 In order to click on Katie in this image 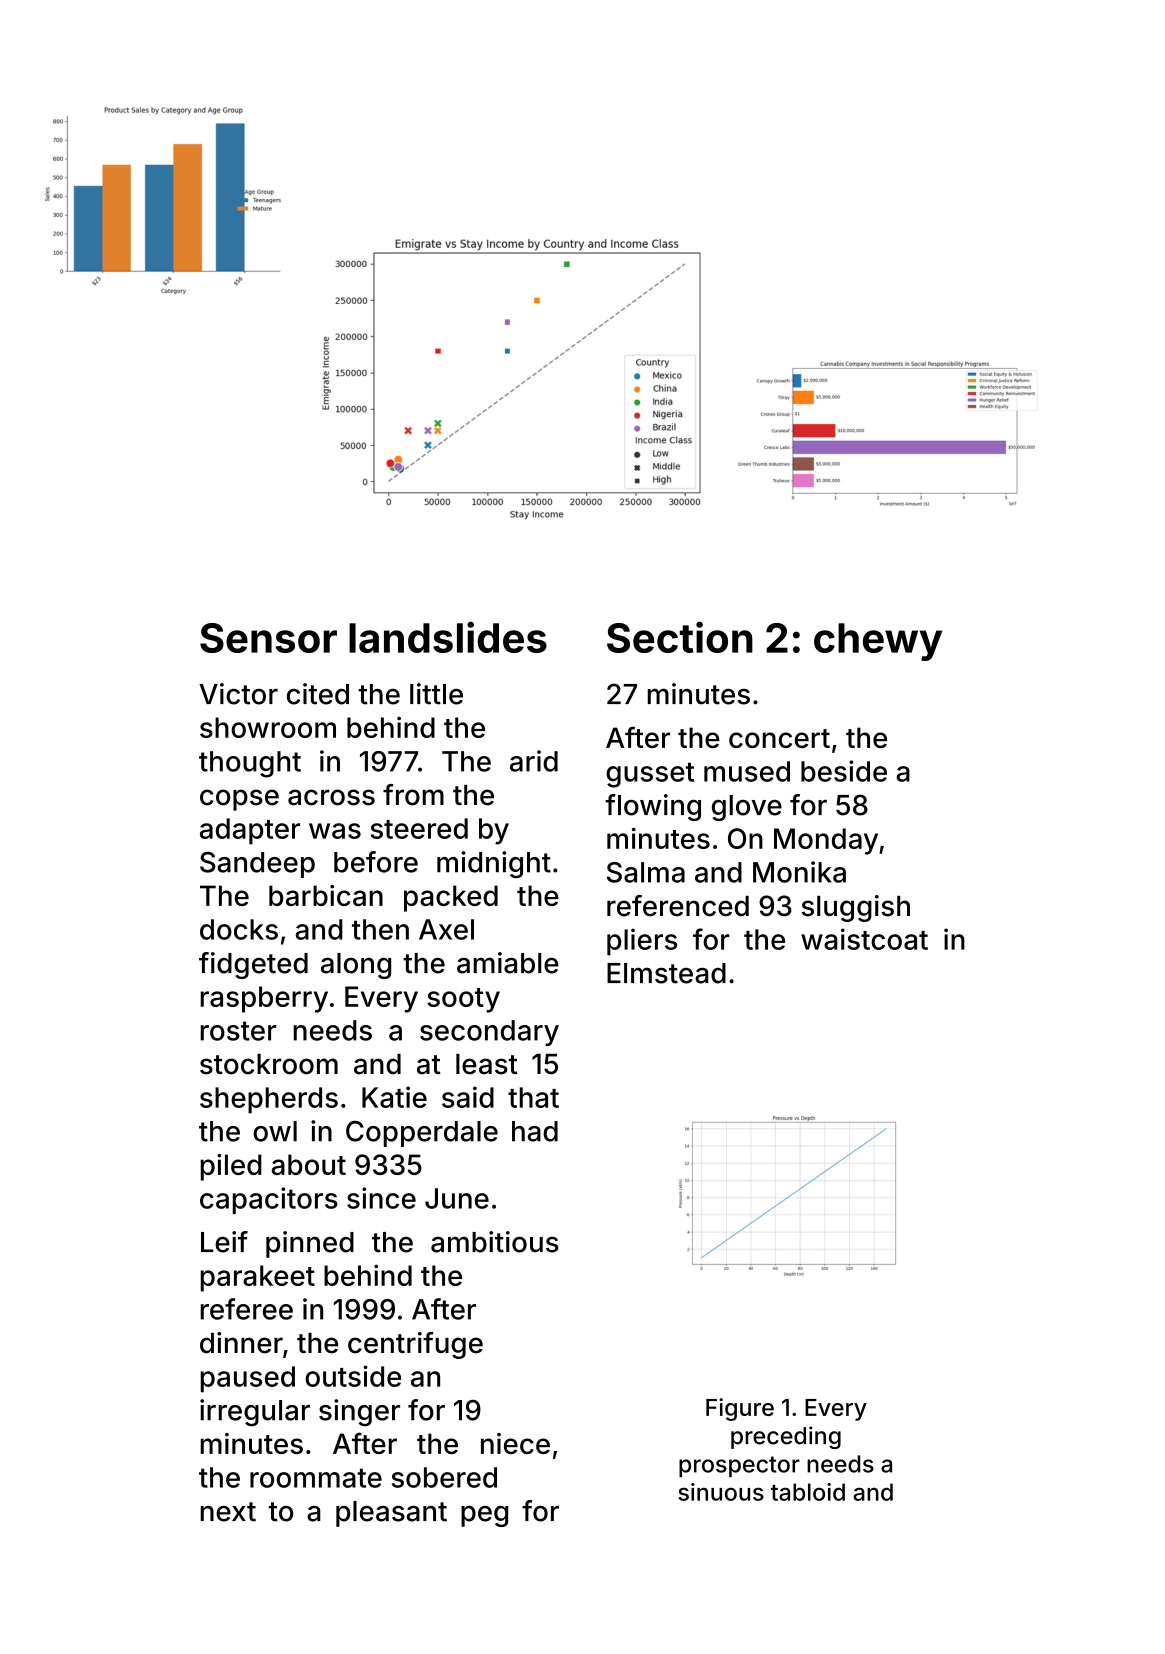, I will do `click(394, 1097)`.
